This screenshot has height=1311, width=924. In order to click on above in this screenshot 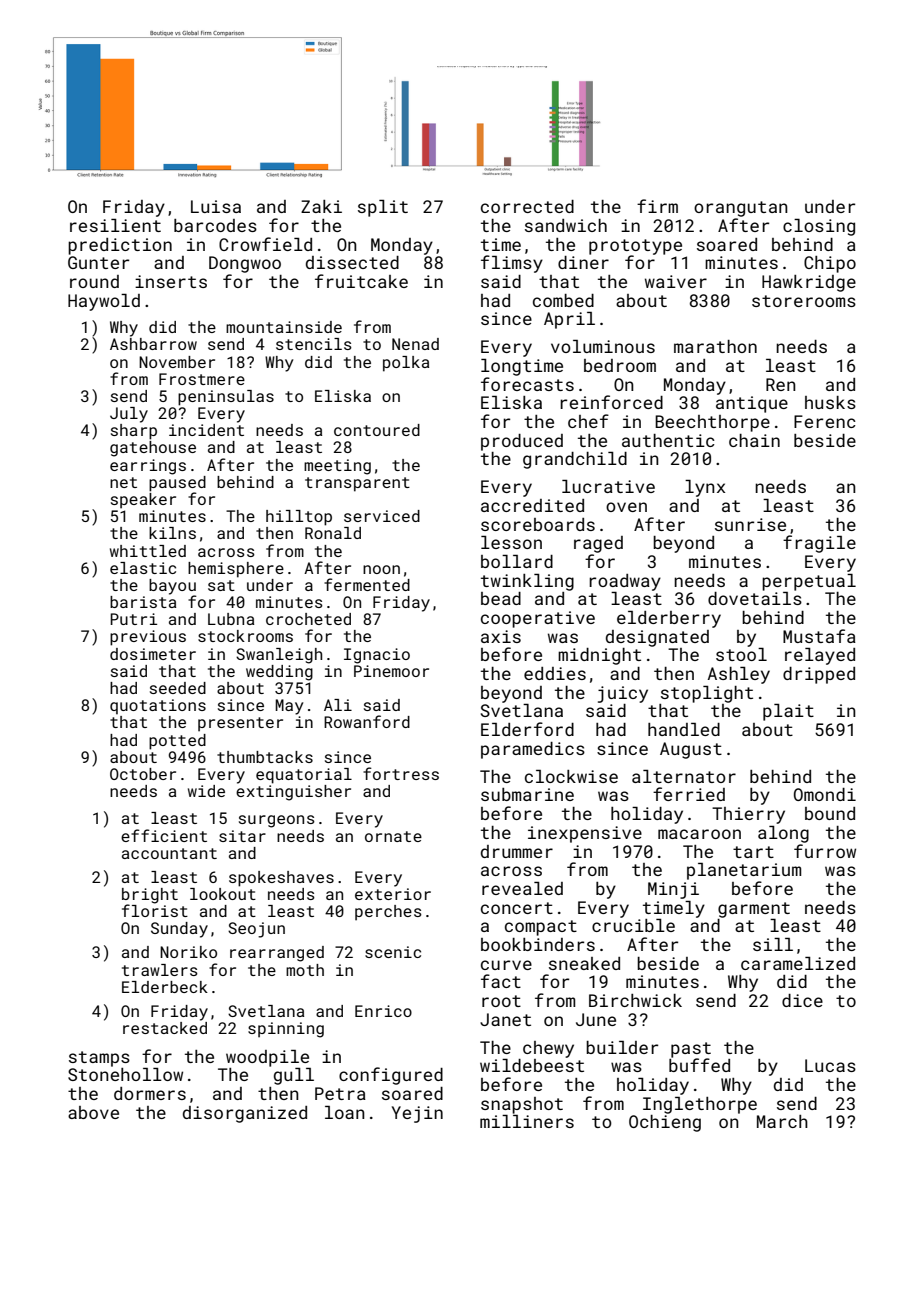, I will do `click(93, 1112)`.
